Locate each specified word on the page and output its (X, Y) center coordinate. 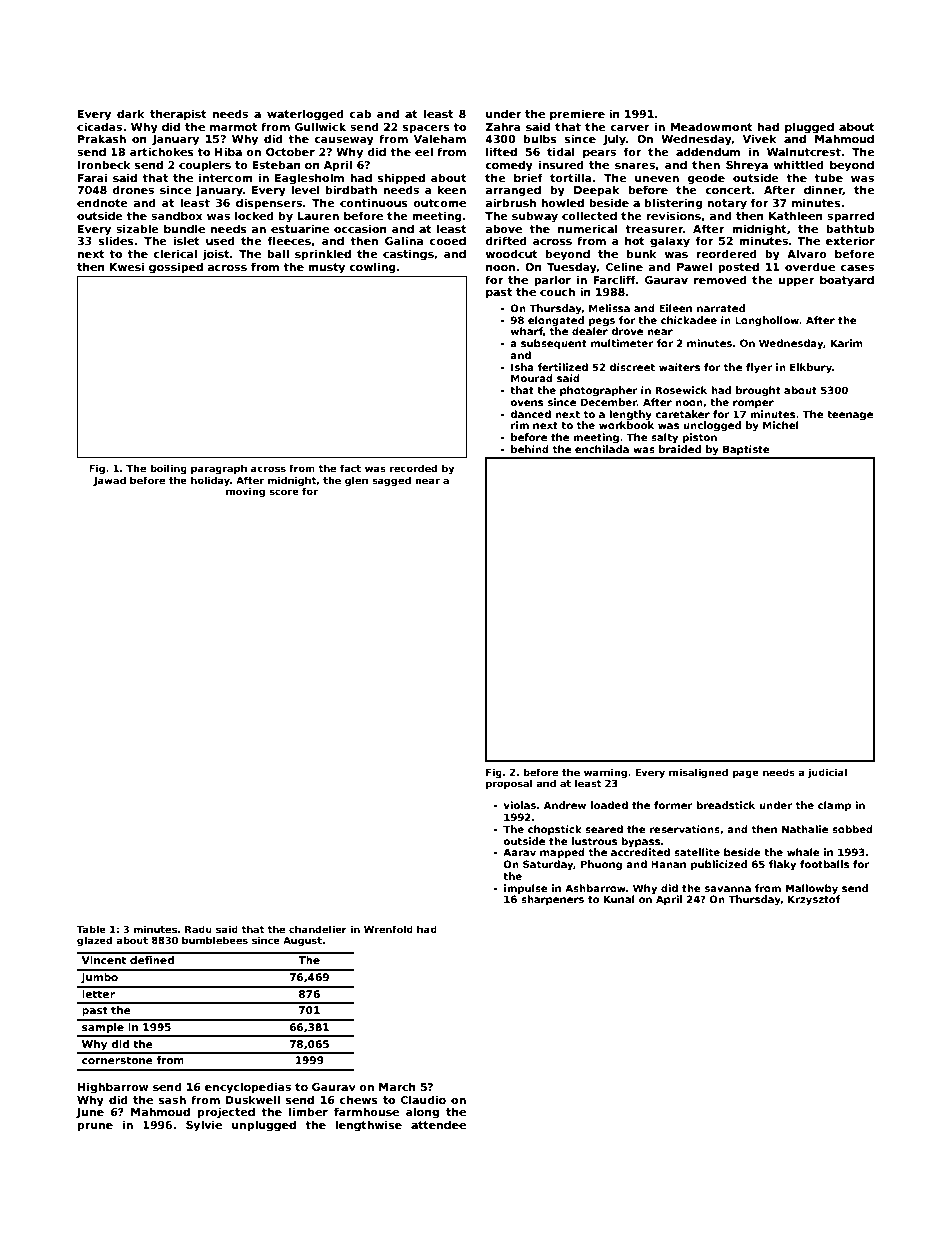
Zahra (503, 126)
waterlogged (305, 115)
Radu (198, 929)
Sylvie (204, 1126)
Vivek (759, 138)
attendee (438, 1124)
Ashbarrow (595, 888)
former (673, 805)
